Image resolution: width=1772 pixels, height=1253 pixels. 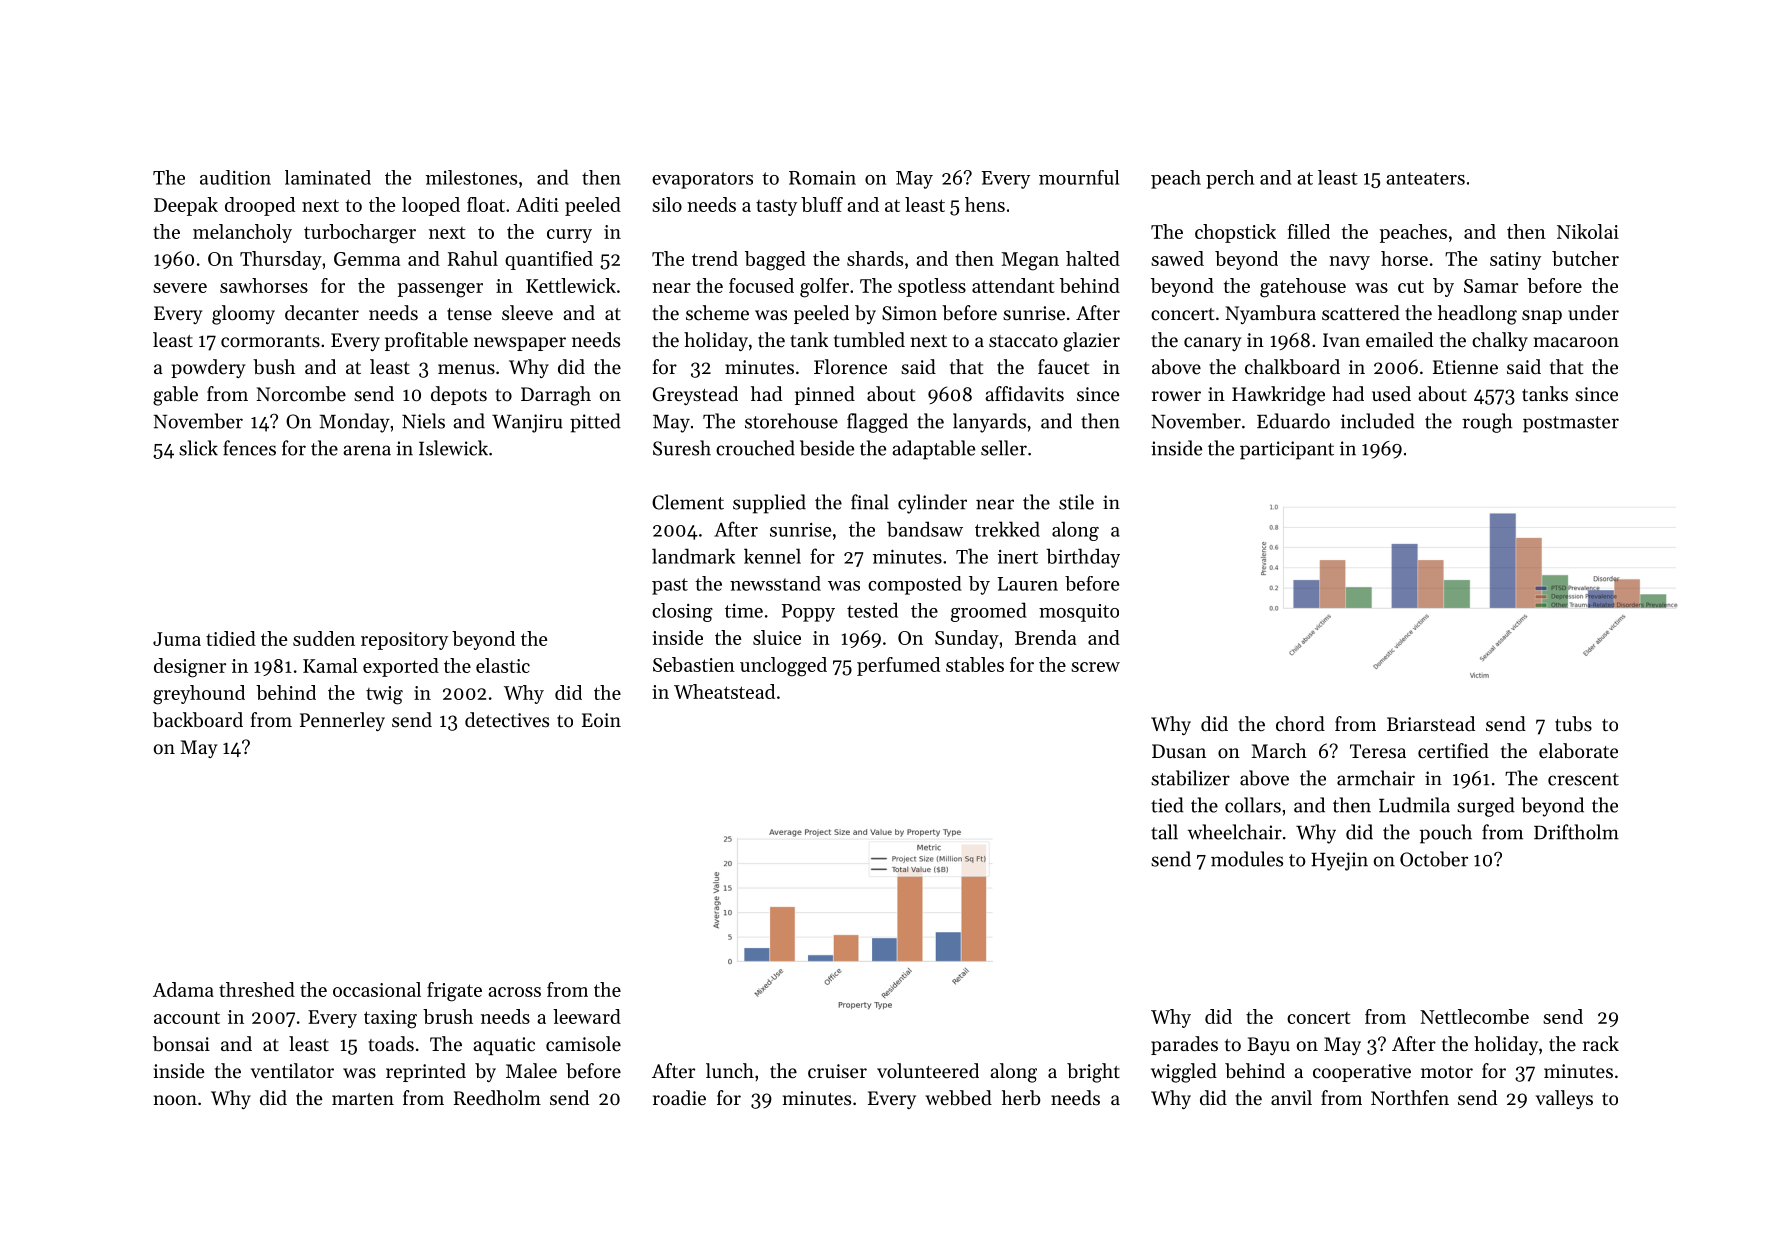 What do you see at coordinates (688, 502) in the page?
I see `Clement` at bounding box center [688, 502].
